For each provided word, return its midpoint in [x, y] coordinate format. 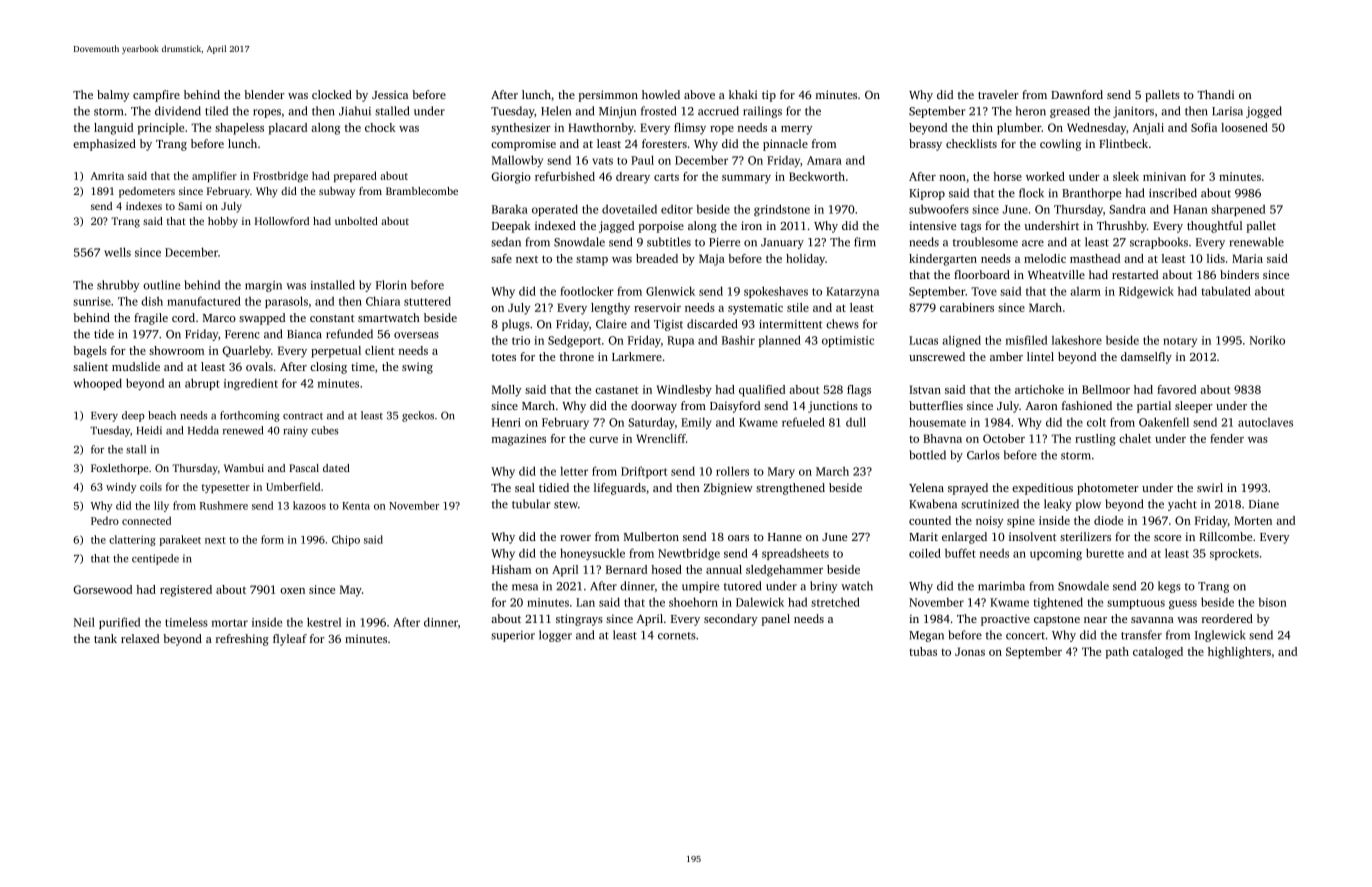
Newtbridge [689, 554]
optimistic [848, 341]
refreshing [242, 640]
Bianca [304, 334]
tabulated [1226, 291]
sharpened [1238, 210]
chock [380, 127]
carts [666, 177]
